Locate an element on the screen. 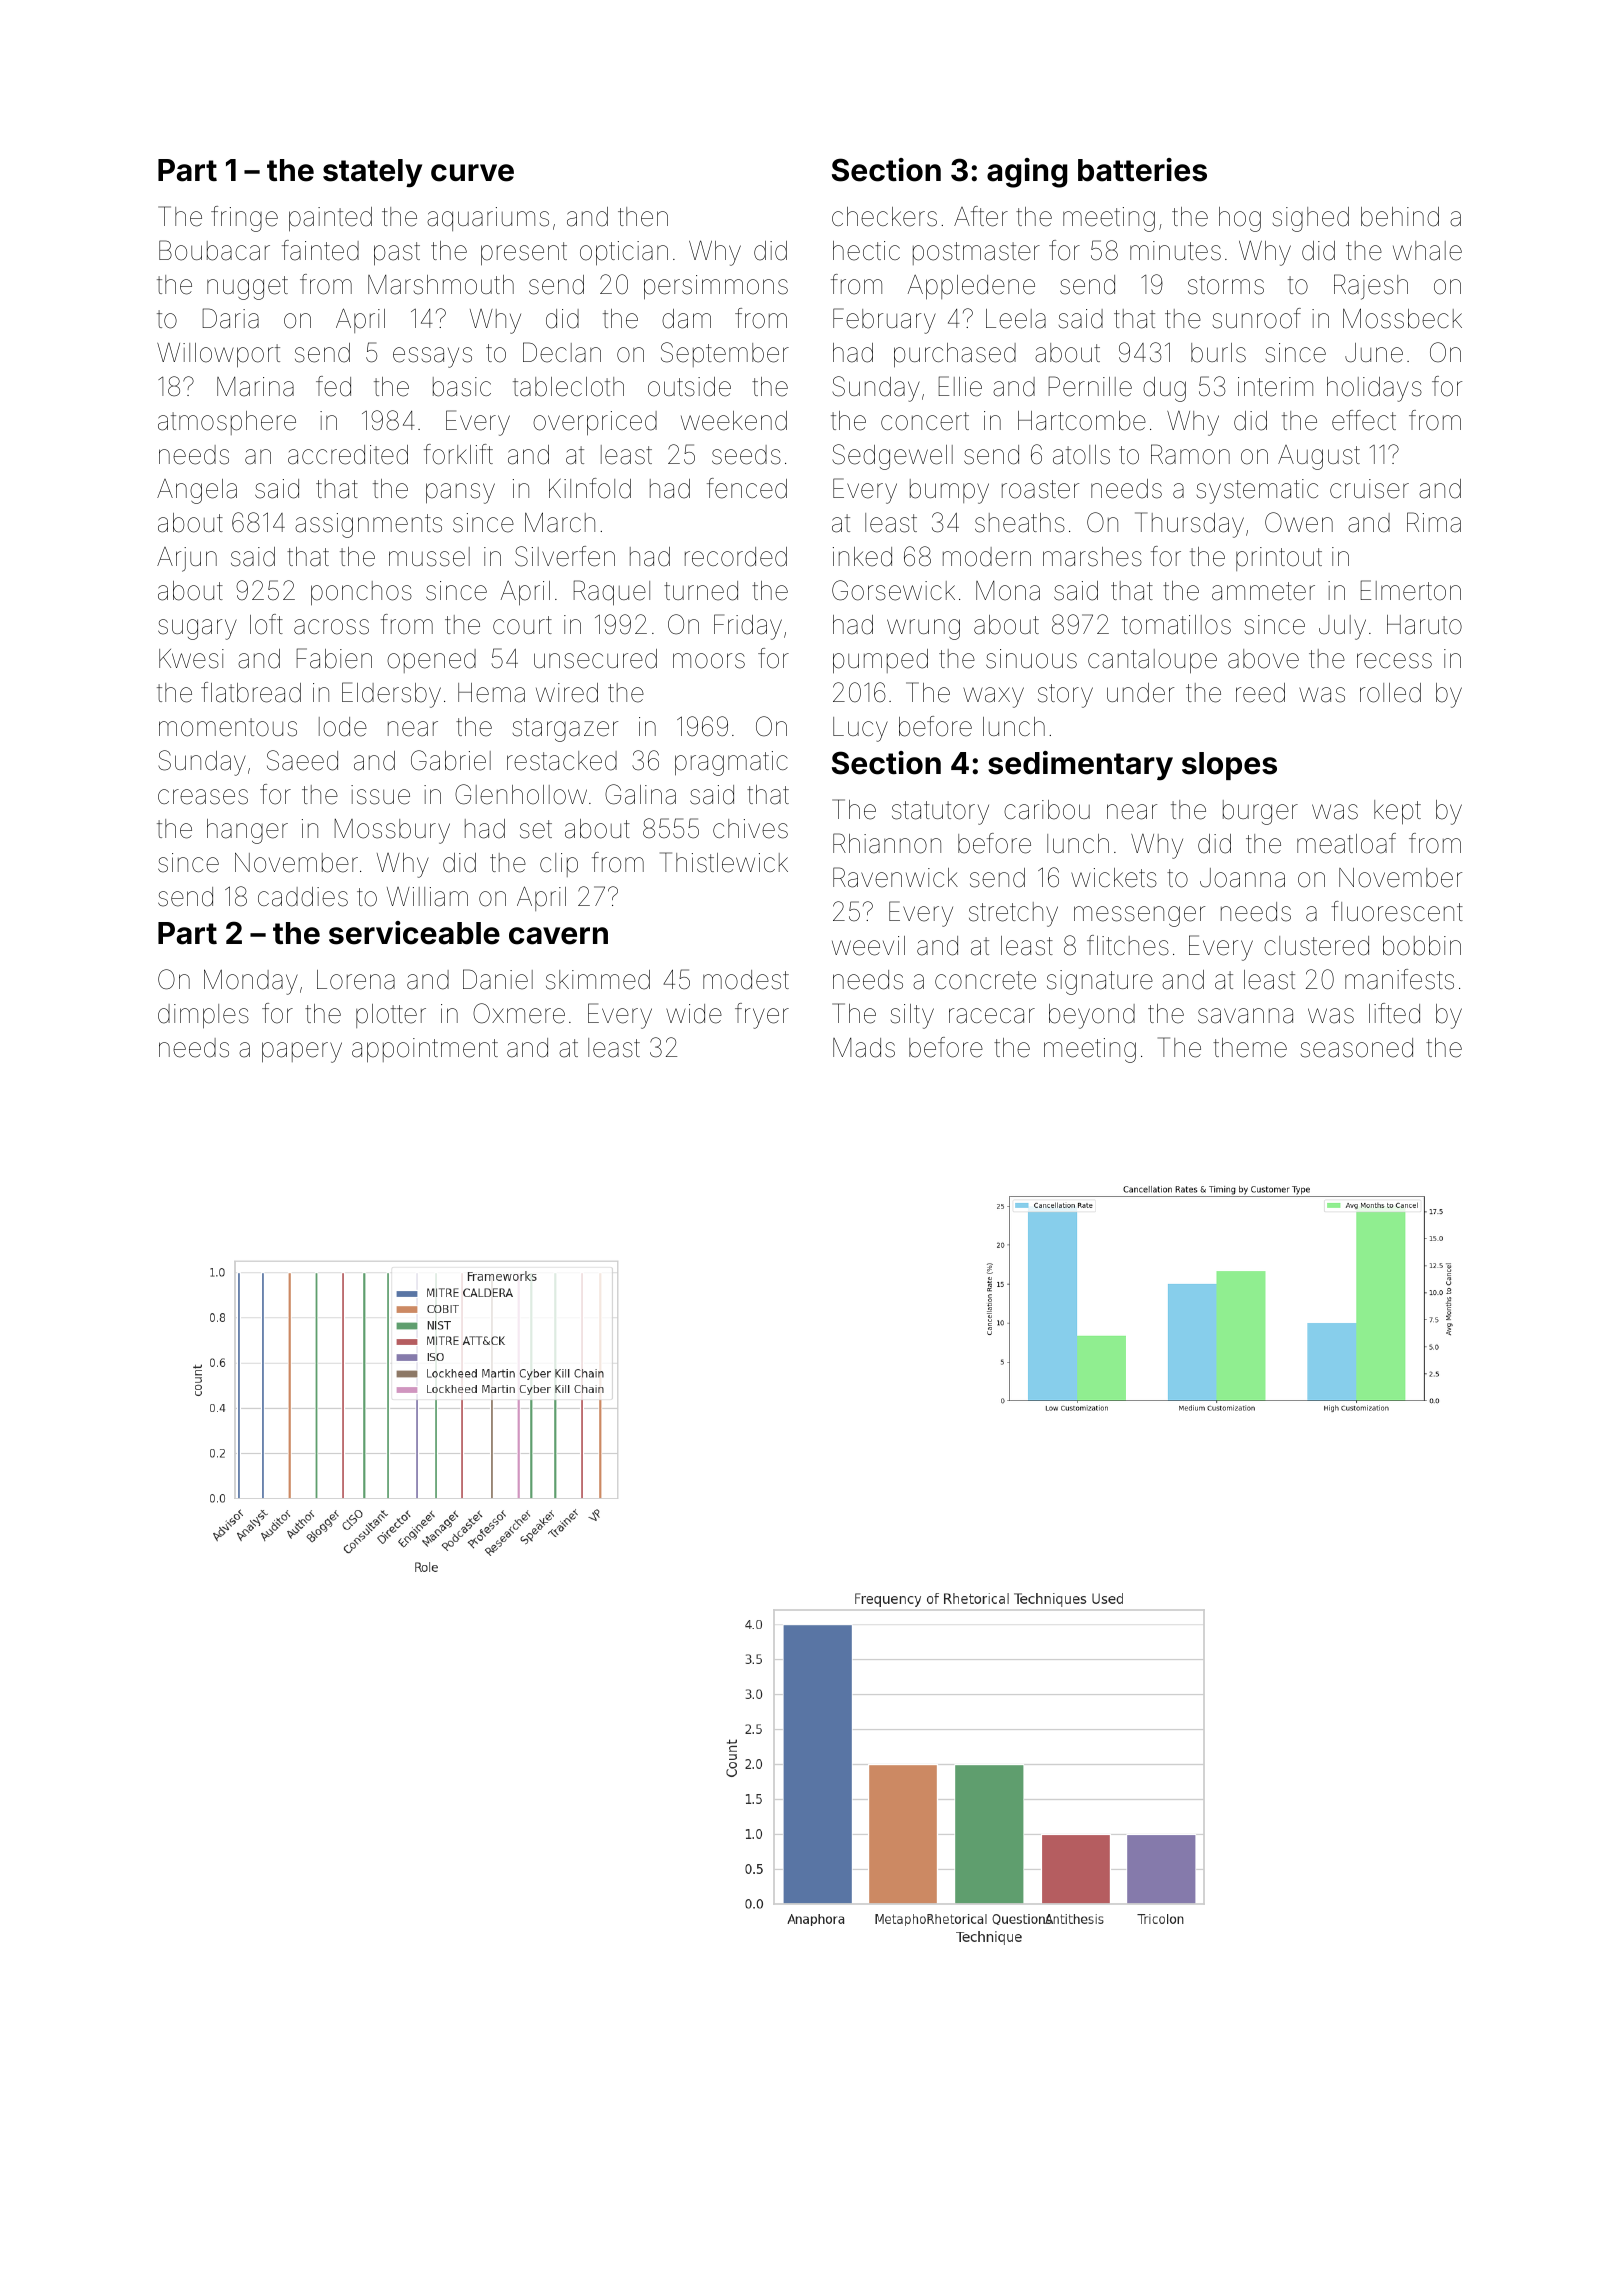 This screenshot has height=2292, width=1620. appointment is located at coordinates (425, 1050).
